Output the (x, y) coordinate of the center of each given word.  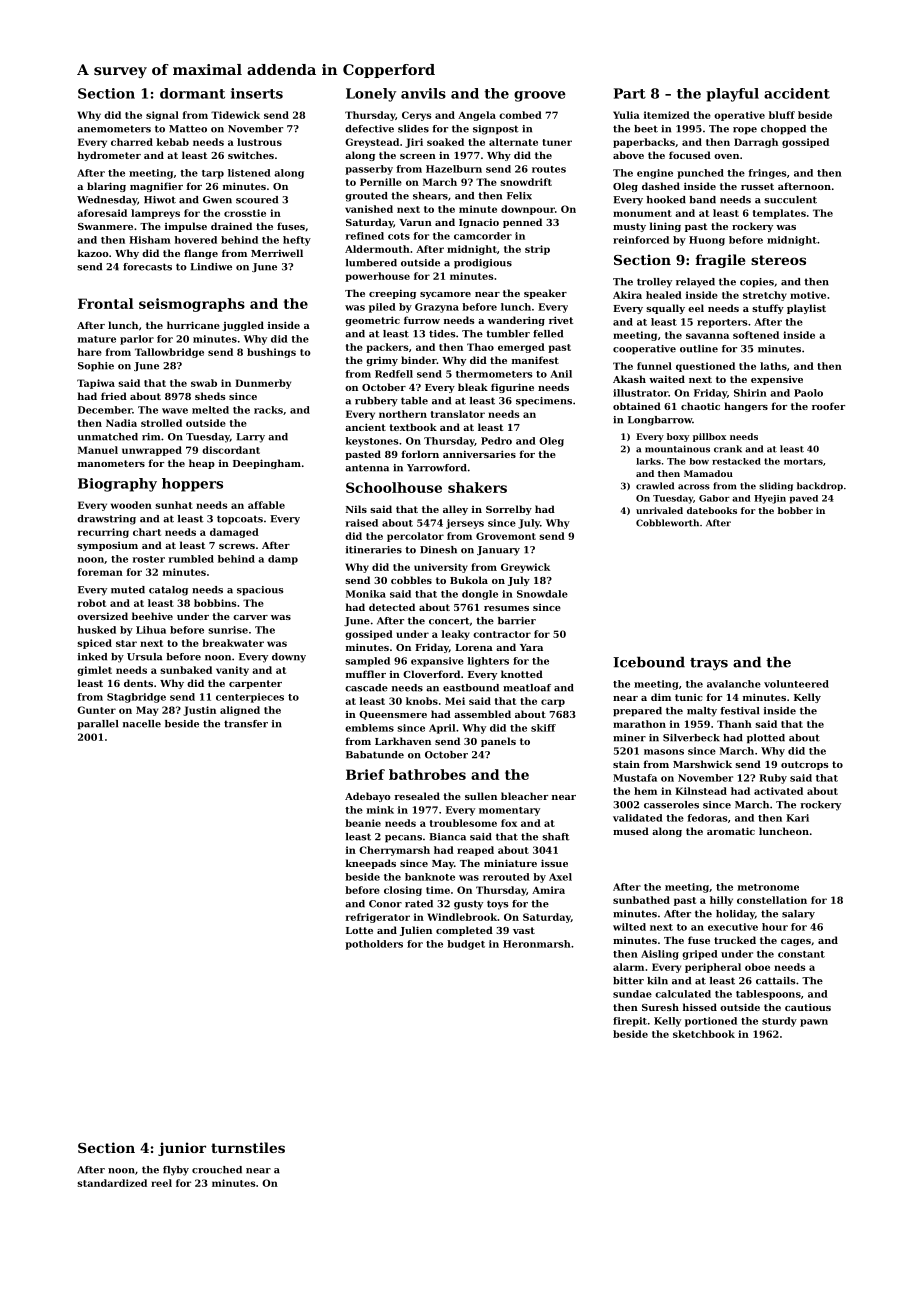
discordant (231, 450)
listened (249, 173)
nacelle (142, 724)
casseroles (671, 805)
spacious (260, 591)
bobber (795, 510)
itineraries (374, 550)
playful (732, 95)
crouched (217, 1170)
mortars (803, 461)
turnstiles (248, 1147)
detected (392, 607)
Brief (365, 774)
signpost (496, 130)
